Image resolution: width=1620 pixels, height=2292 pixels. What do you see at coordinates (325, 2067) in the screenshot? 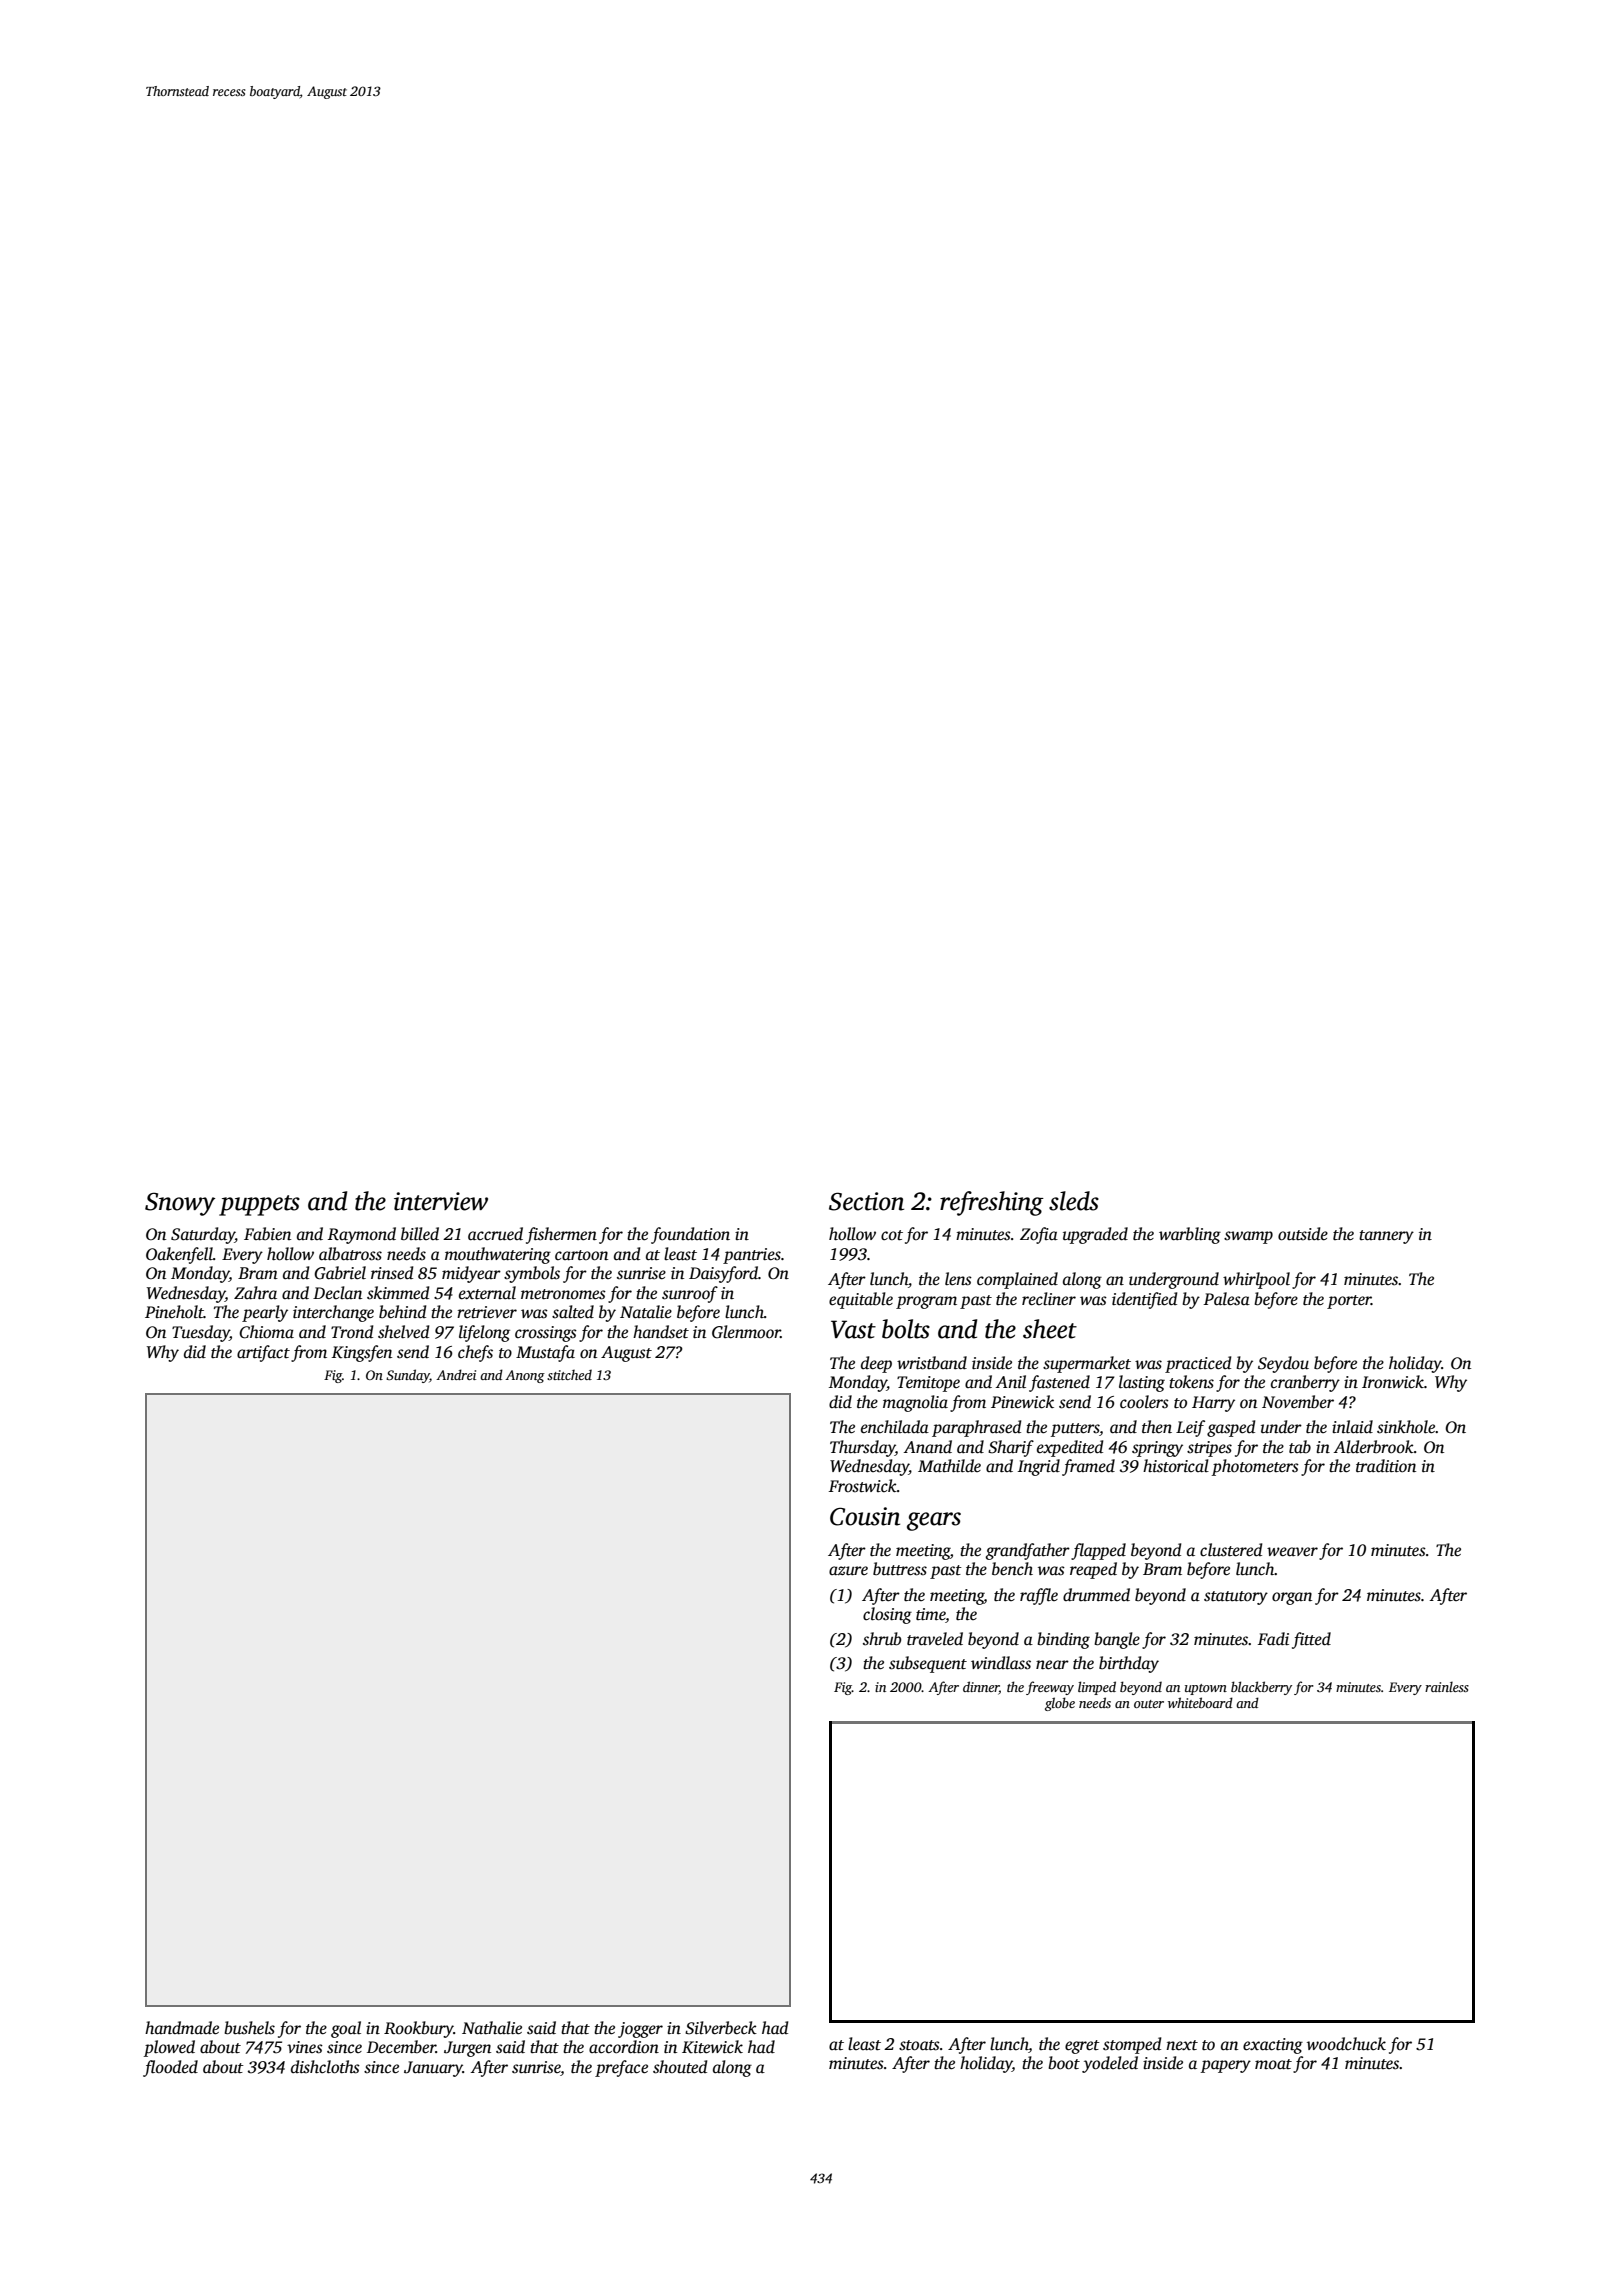
I see `dishcloths` at bounding box center [325, 2067].
